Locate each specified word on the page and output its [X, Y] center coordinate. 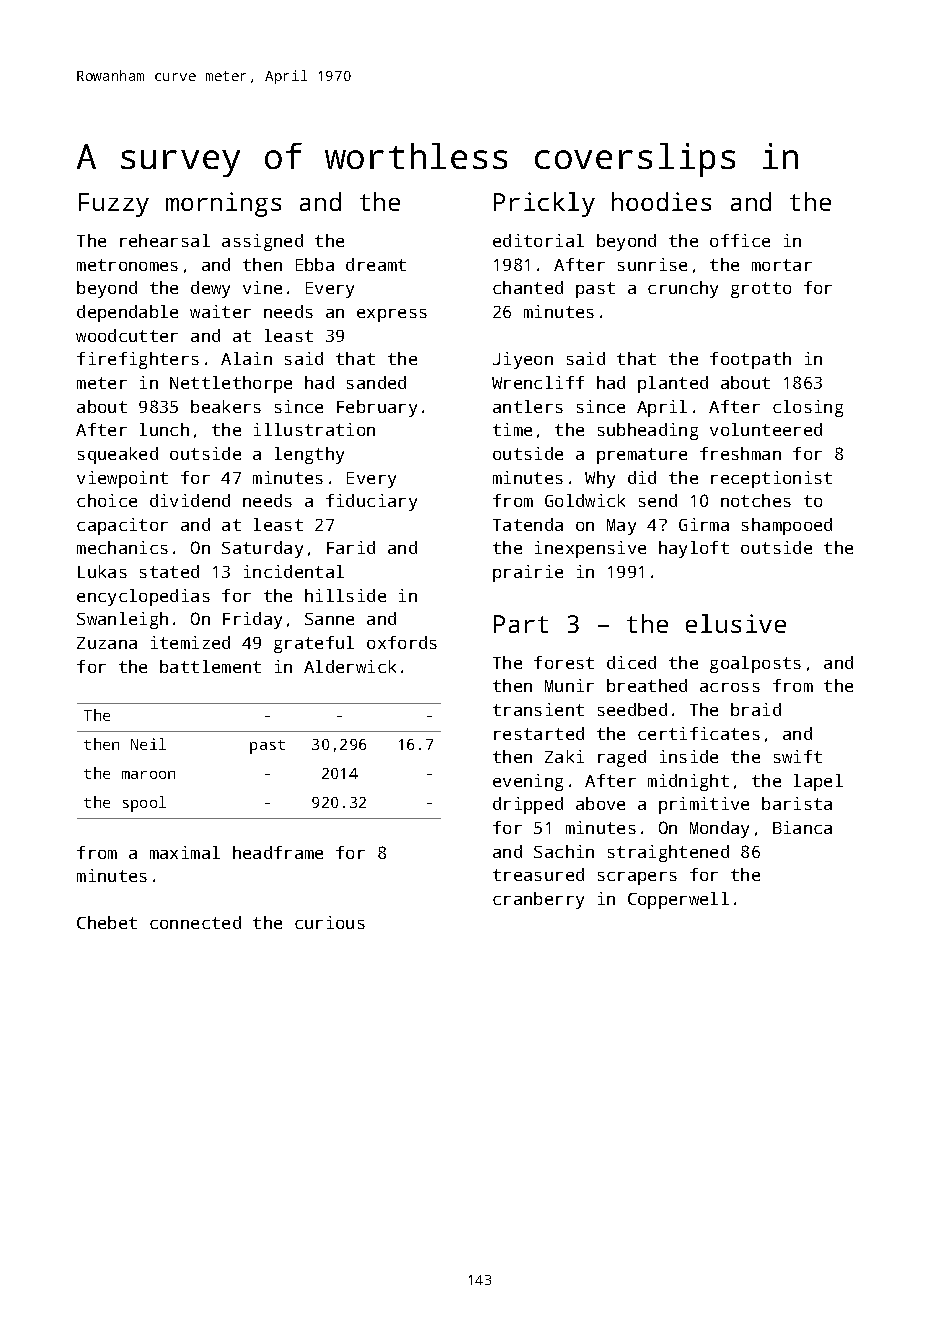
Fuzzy [114, 205]
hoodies [661, 201]
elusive [736, 623]
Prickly [544, 204]
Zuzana [107, 643]
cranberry [538, 900]
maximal [185, 852]
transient [538, 709]
